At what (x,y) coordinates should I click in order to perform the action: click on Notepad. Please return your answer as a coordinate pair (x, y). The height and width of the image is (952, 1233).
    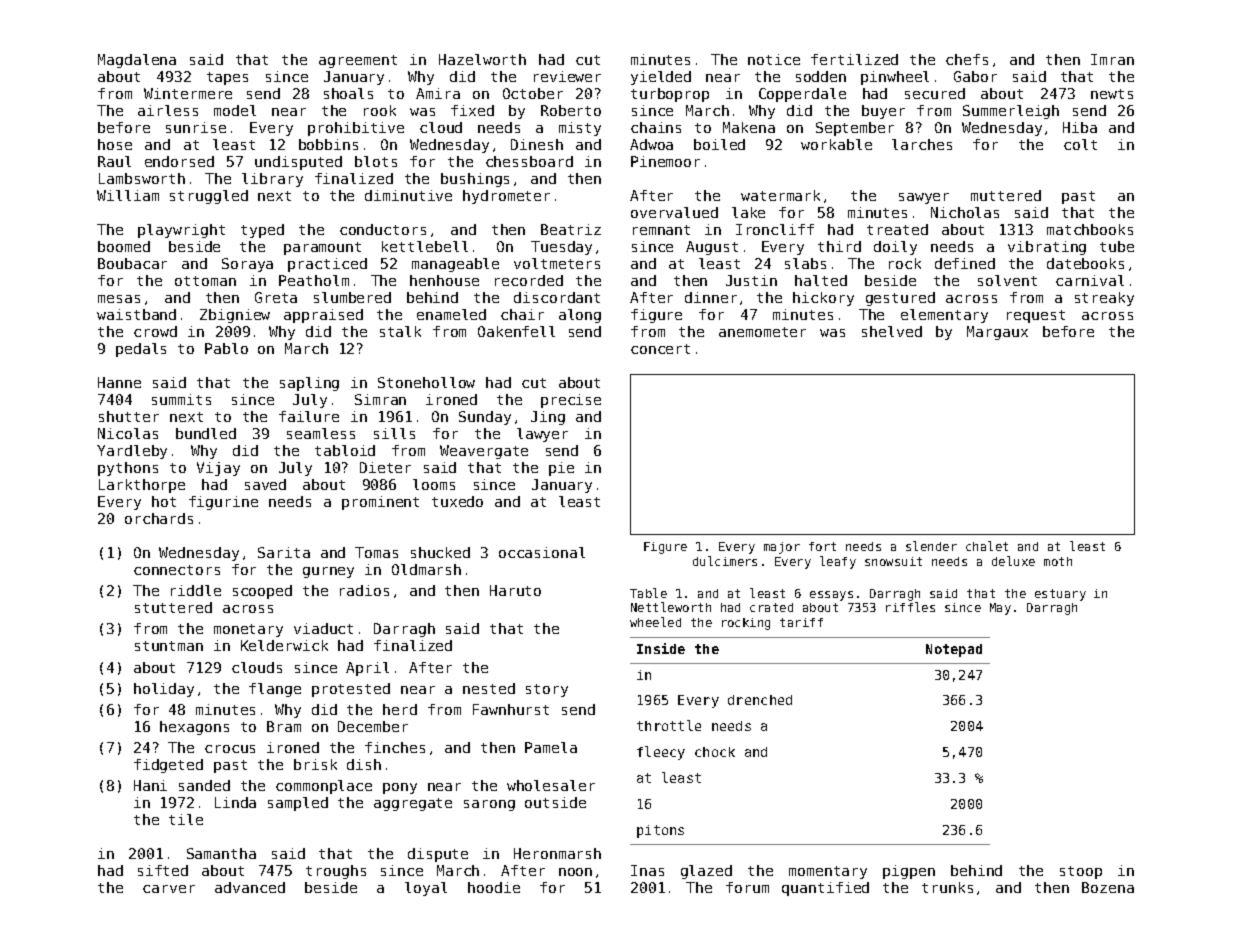
    Looking at the image, I should click on (954, 650).
